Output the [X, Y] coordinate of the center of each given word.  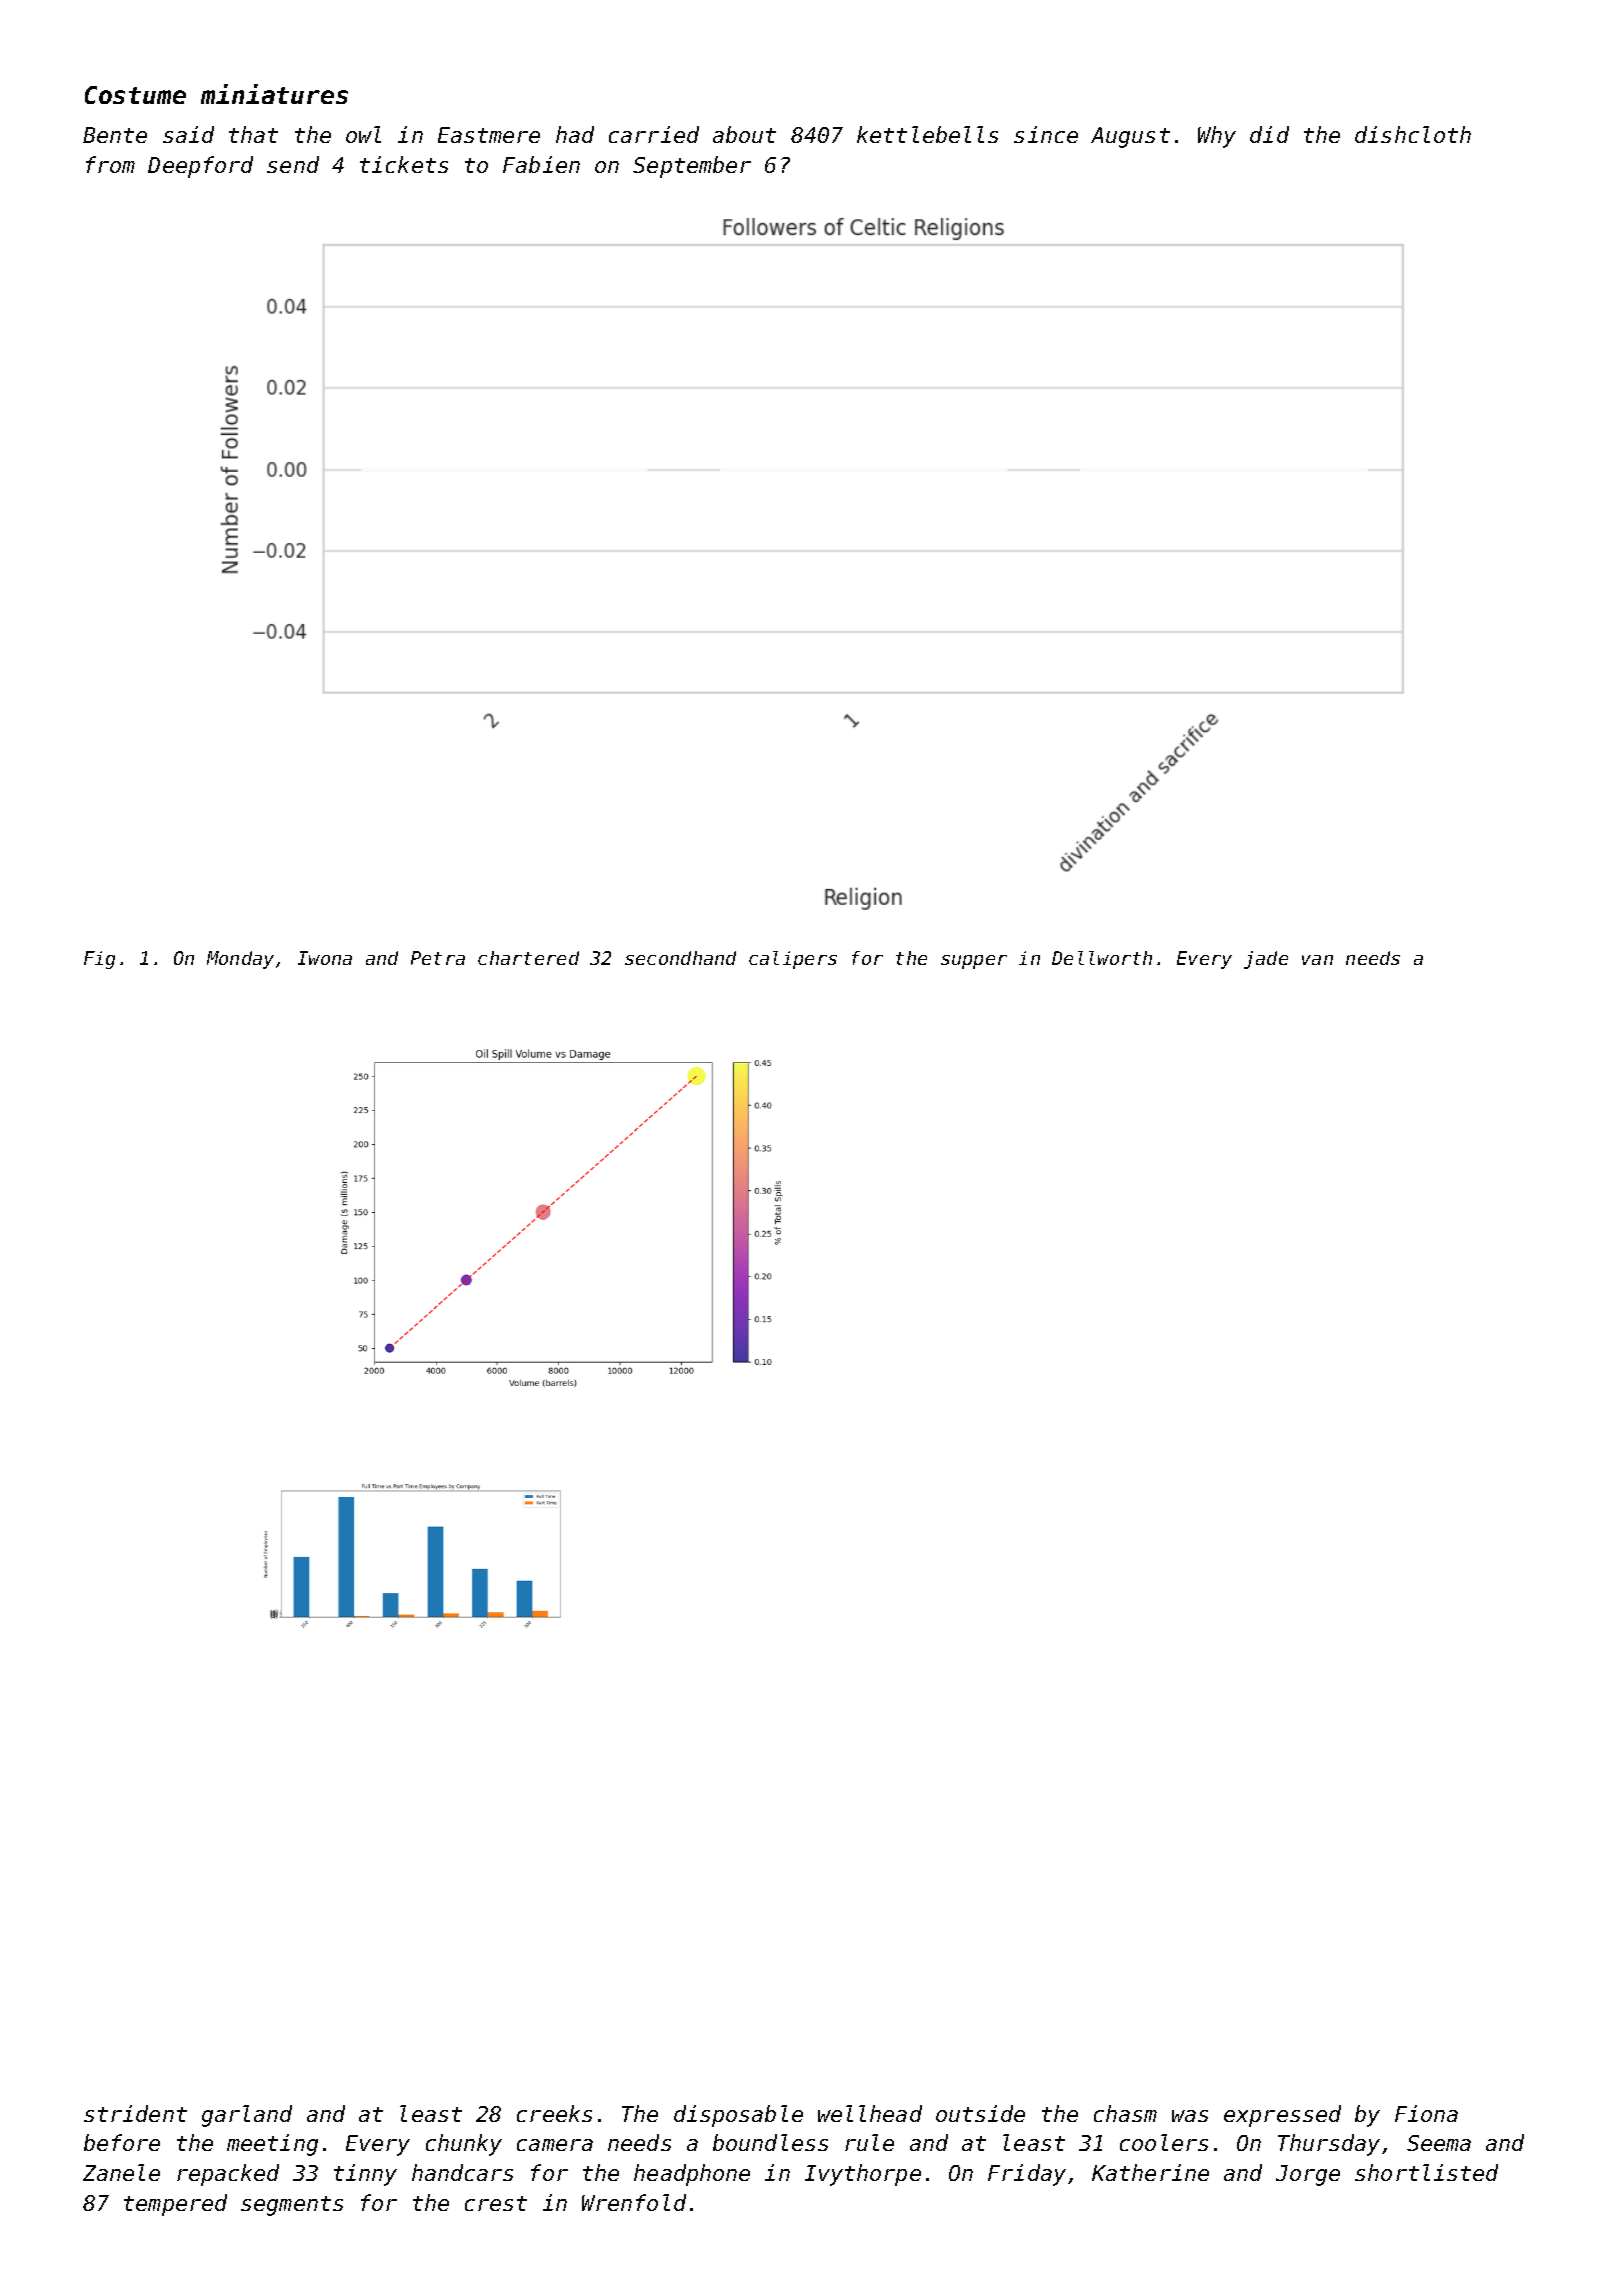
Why [1217, 137]
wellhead [870, 2113]
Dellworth [1102, 958]
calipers [793, 960]
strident [135, 2113]
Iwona [325, 958]
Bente [115, 135]
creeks [554, 2113]
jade [1266, 960]
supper [974, 962]
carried [654, 134]
